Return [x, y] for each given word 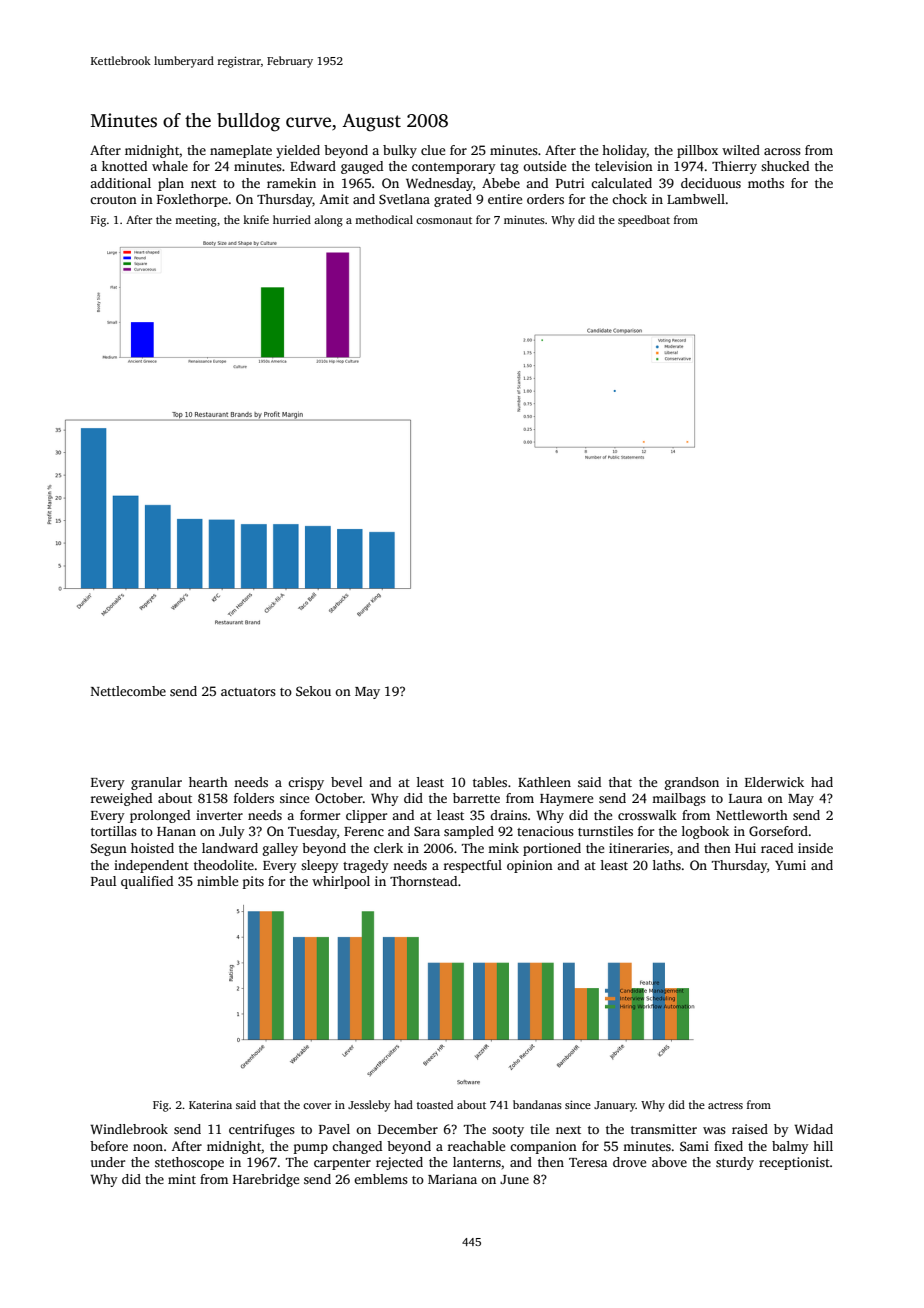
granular [156, 783]
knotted [124, 166]
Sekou [313, 691]
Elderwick [774, 782]
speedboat [644, 221]
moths [766, 183]
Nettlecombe [128, 691]
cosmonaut [444, 220]
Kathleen [544, 782]
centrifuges [262, 1130]
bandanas [537, 1104]
